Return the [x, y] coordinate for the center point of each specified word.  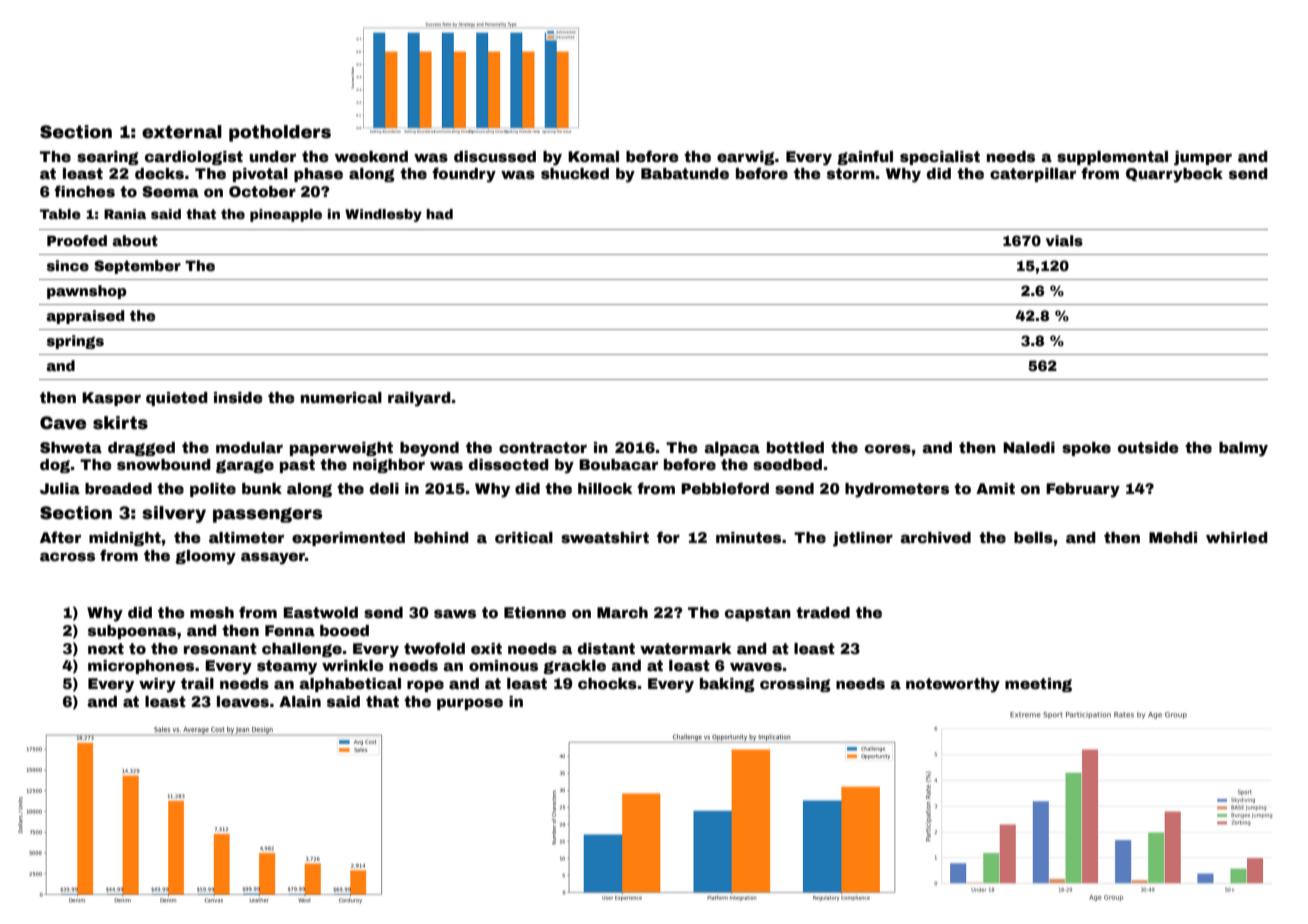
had [439, 214]
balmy [1243, 449]
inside [238, 397]
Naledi [1029, 447]
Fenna [290, 630]
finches [84, 191]
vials [1064, 240]
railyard [419, 399]
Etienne [535, 612]
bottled [795, 447]
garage [245, 466]
